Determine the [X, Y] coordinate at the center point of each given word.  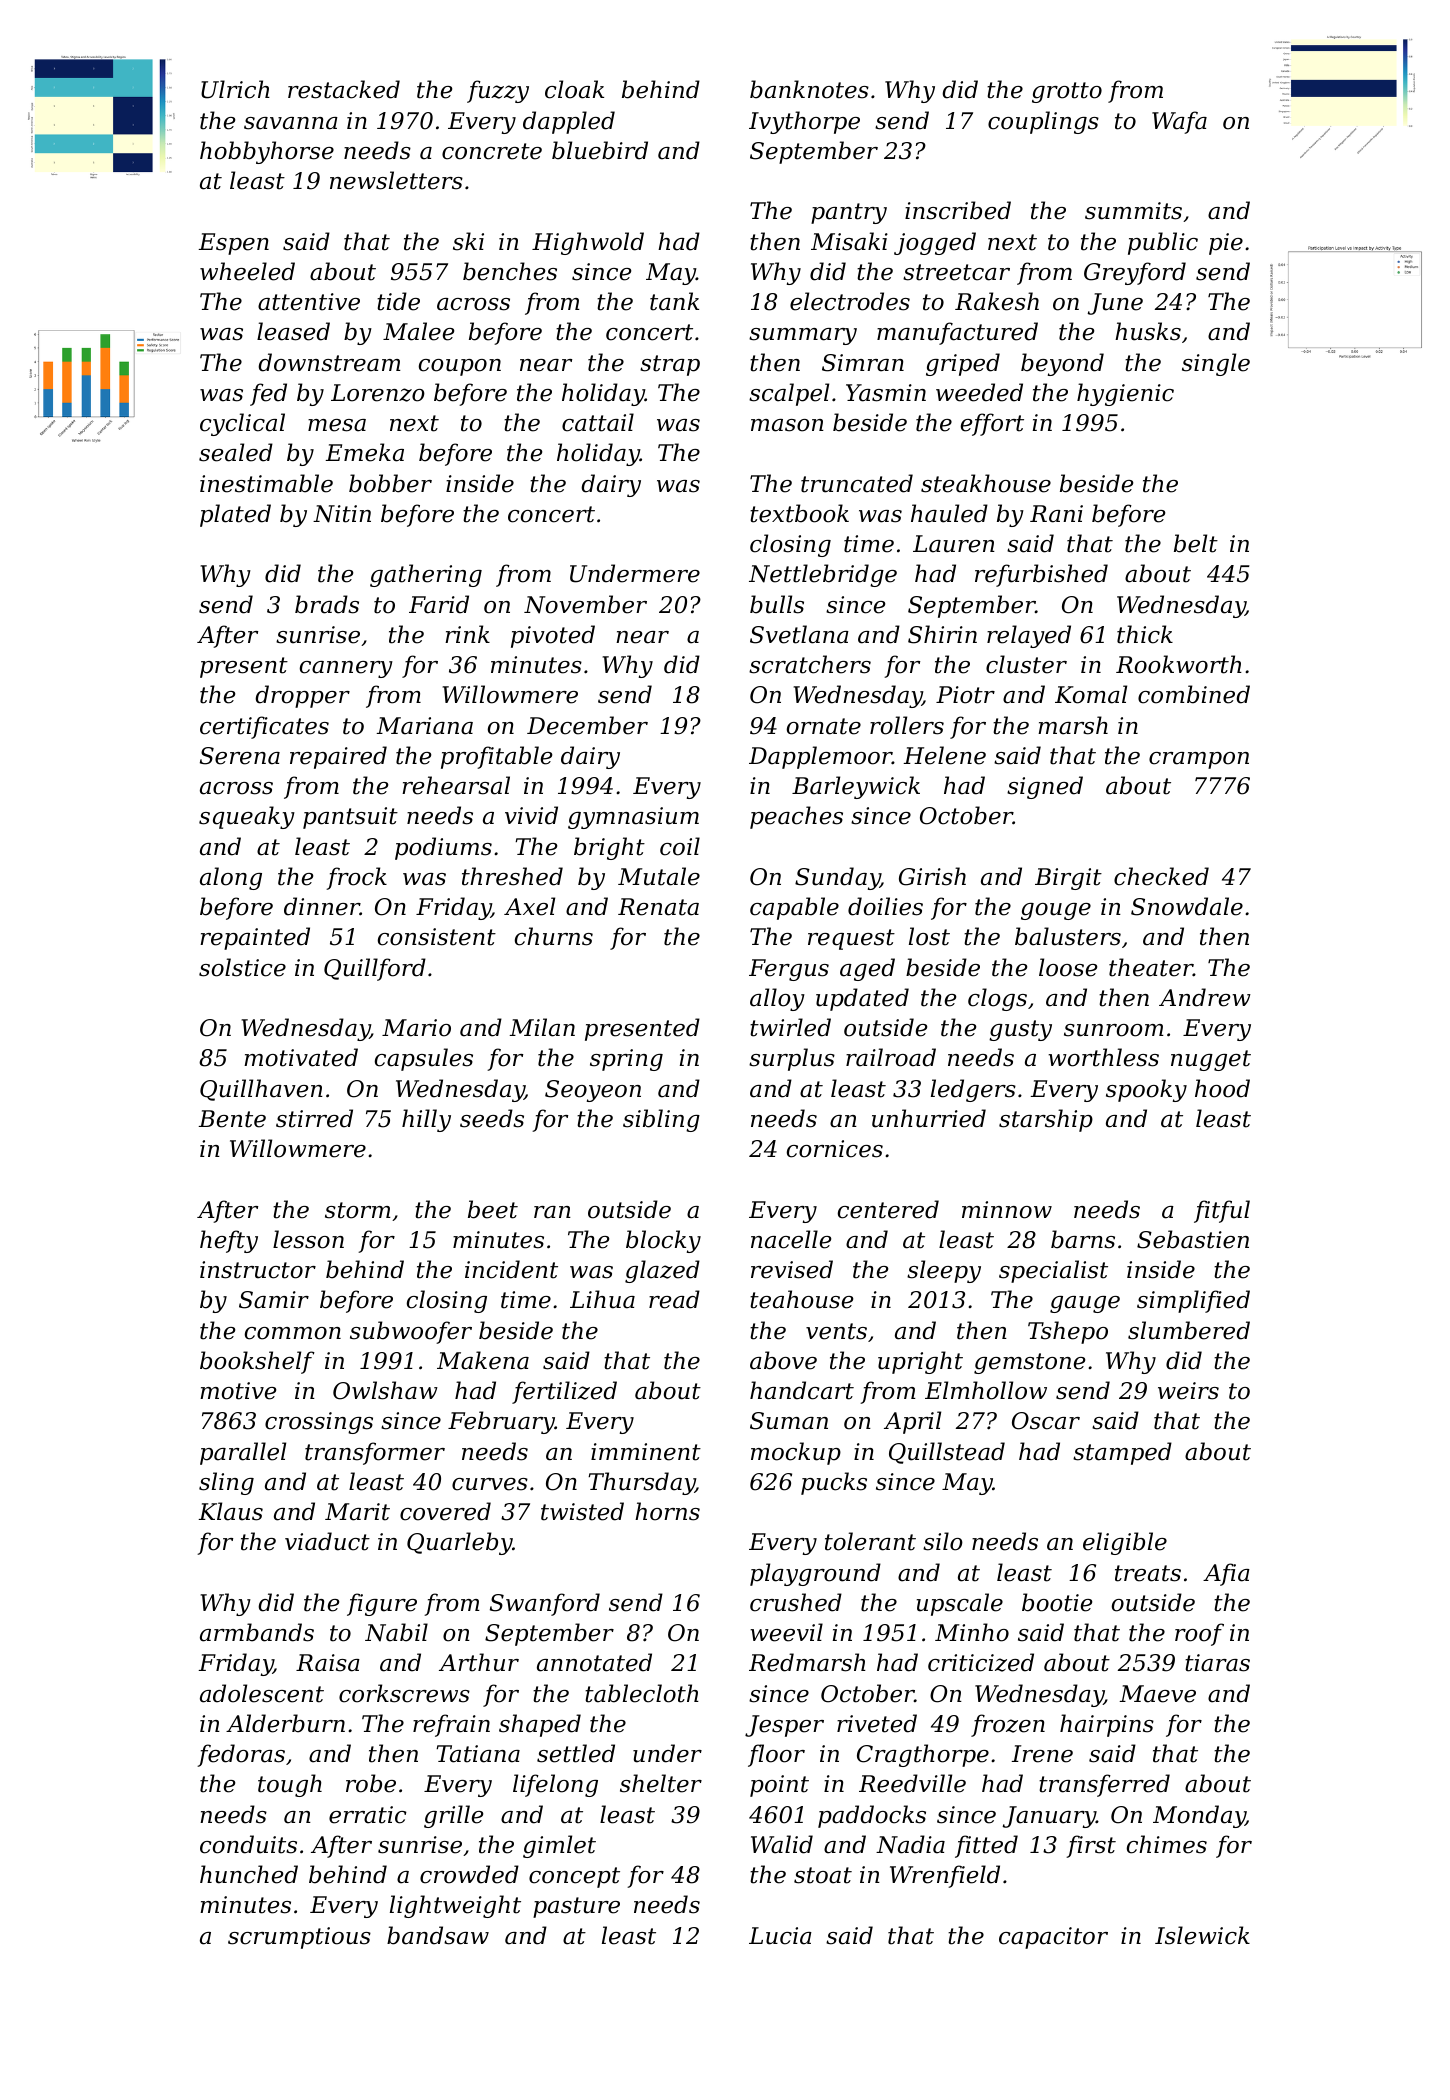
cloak [574, 89]
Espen [233, 244]
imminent [646, 1452]
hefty [229, 1241]
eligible [1125, 1543]
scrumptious [299, 1938]
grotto [1067, 92]
